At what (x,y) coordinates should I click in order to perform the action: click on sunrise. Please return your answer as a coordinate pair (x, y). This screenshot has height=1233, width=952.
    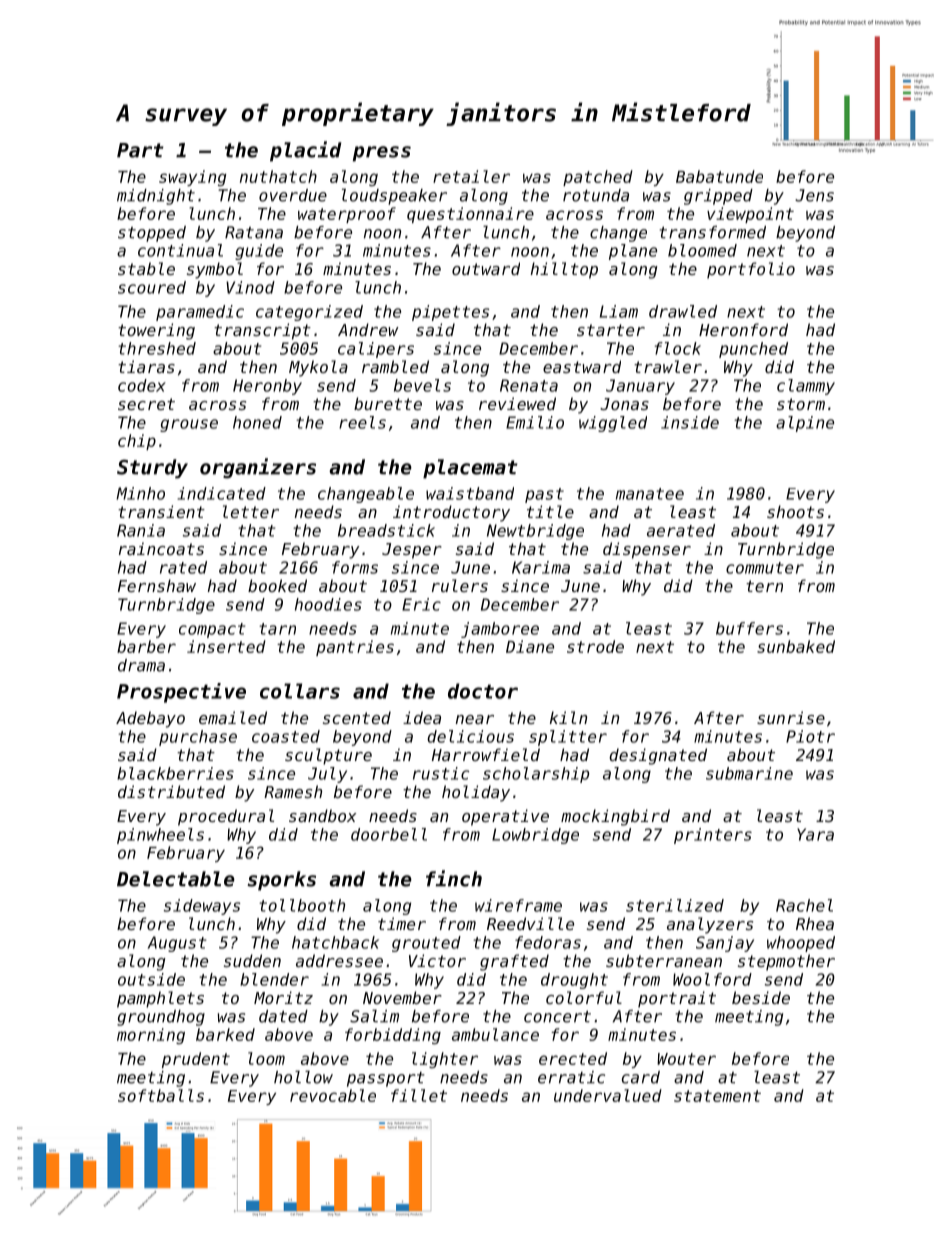
    Looking at the image, I should click on (791, 717).
